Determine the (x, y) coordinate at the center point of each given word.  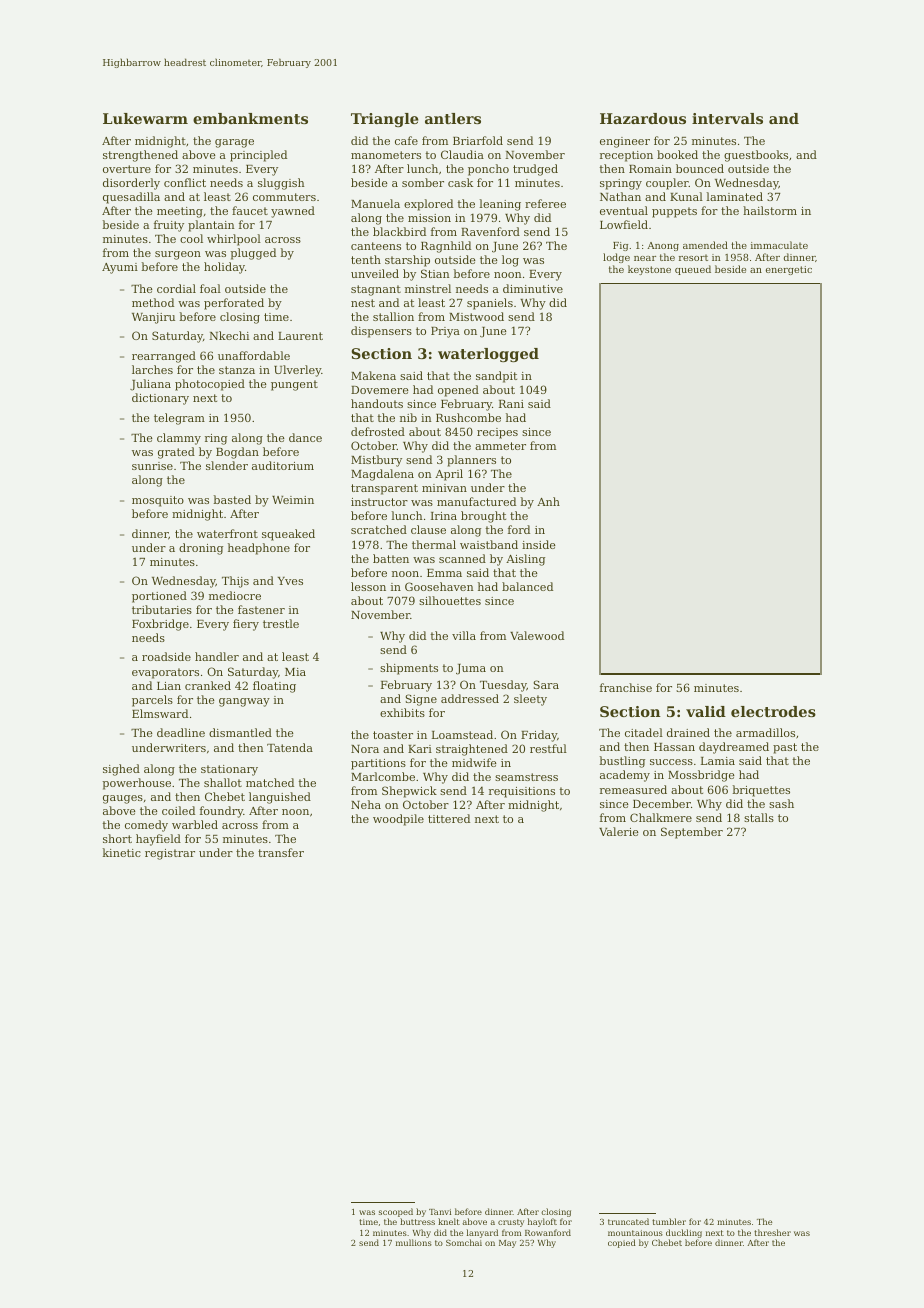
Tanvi (440, 1212)
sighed (121, 770)
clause (428, 529)
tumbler (669, 1221)
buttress (417, 1221)
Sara (546, 684)
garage (234, 143)
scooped (396, 1212)
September (692, 833)
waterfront (227, 533)
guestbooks (756, 156)
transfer (281, 852)
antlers (453, 118)
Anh (548, 501)
